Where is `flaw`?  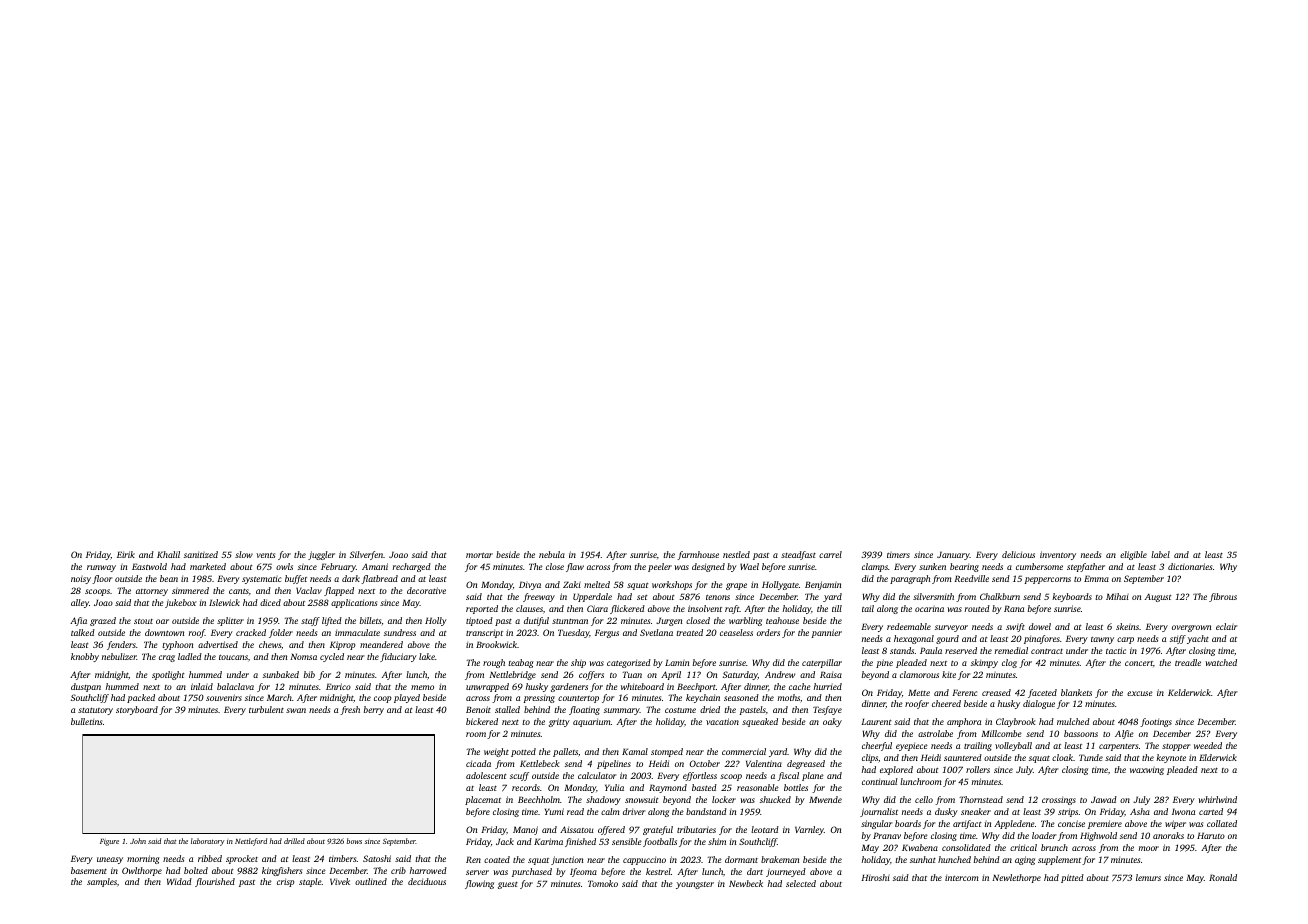
flaw is located at coordinates (575, 567).
